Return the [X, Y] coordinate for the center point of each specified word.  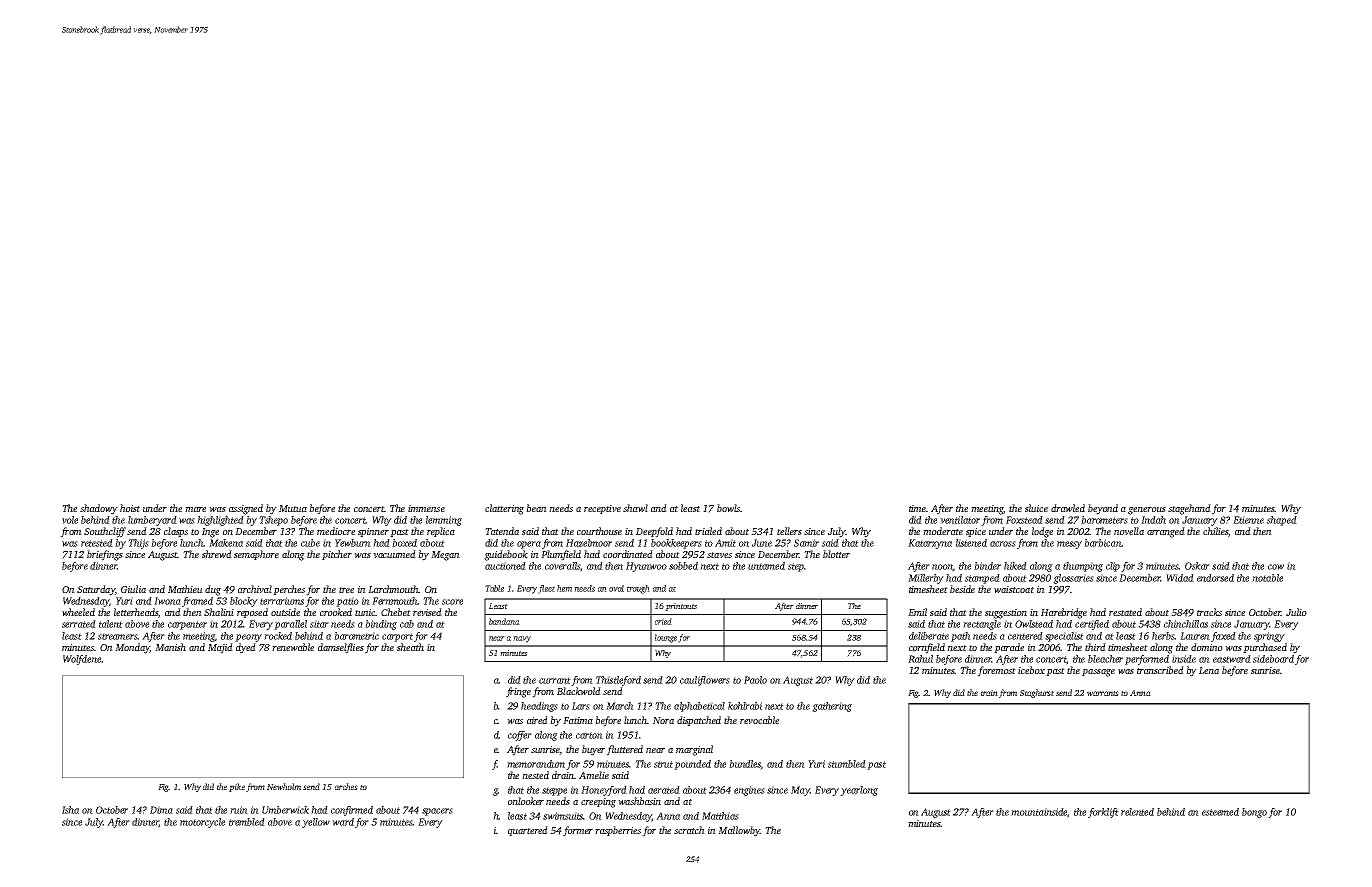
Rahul [920, 659]
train [989, 693]
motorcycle [202, 823]
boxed [404, 543]
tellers [789, 531]
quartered [528, 831]
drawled [1068, 508]
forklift [1103, 813]
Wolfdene [82, 660]
